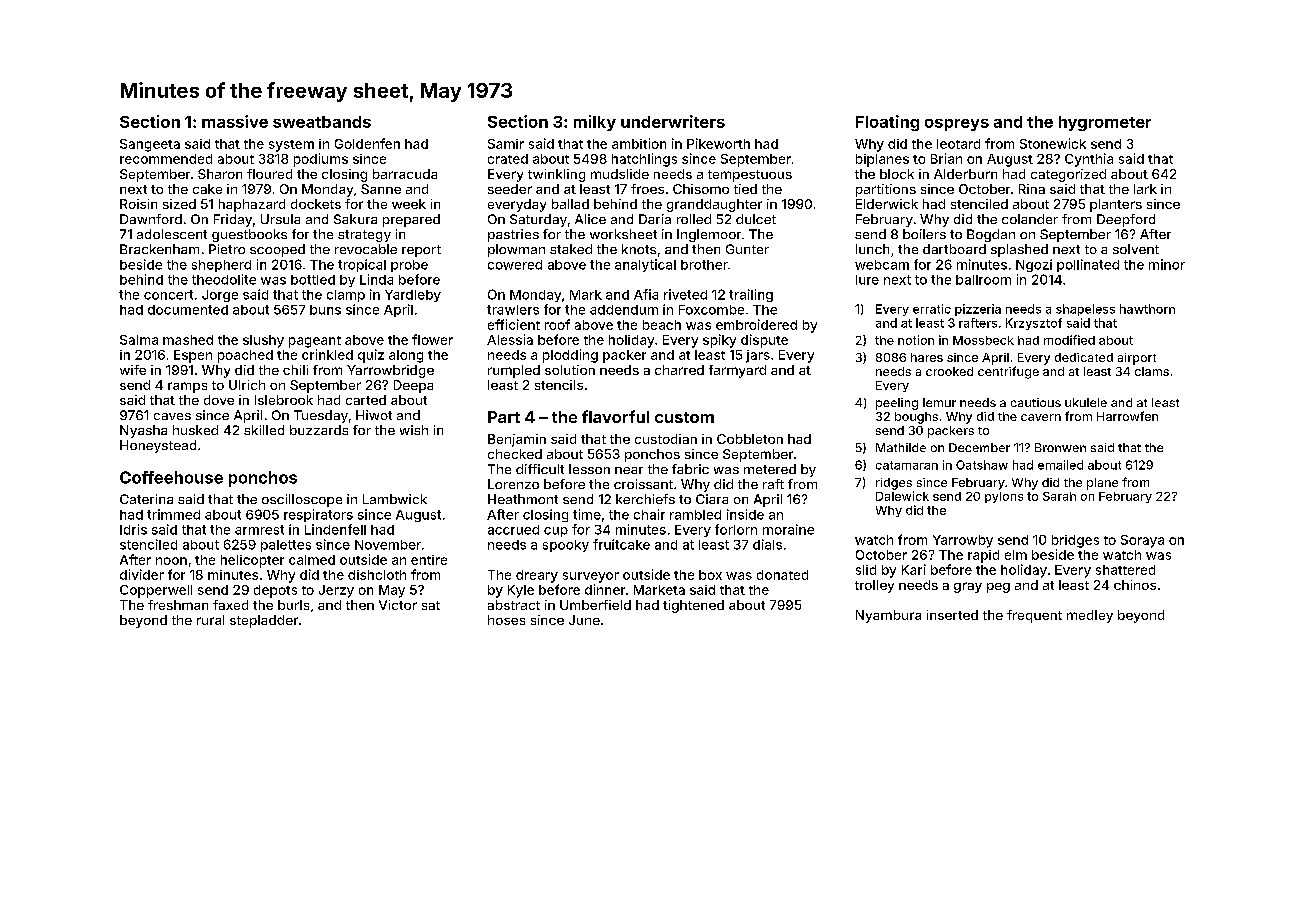 The width and height of the document is (1308, 924). I want to click on Floating, so click(887, 123).
